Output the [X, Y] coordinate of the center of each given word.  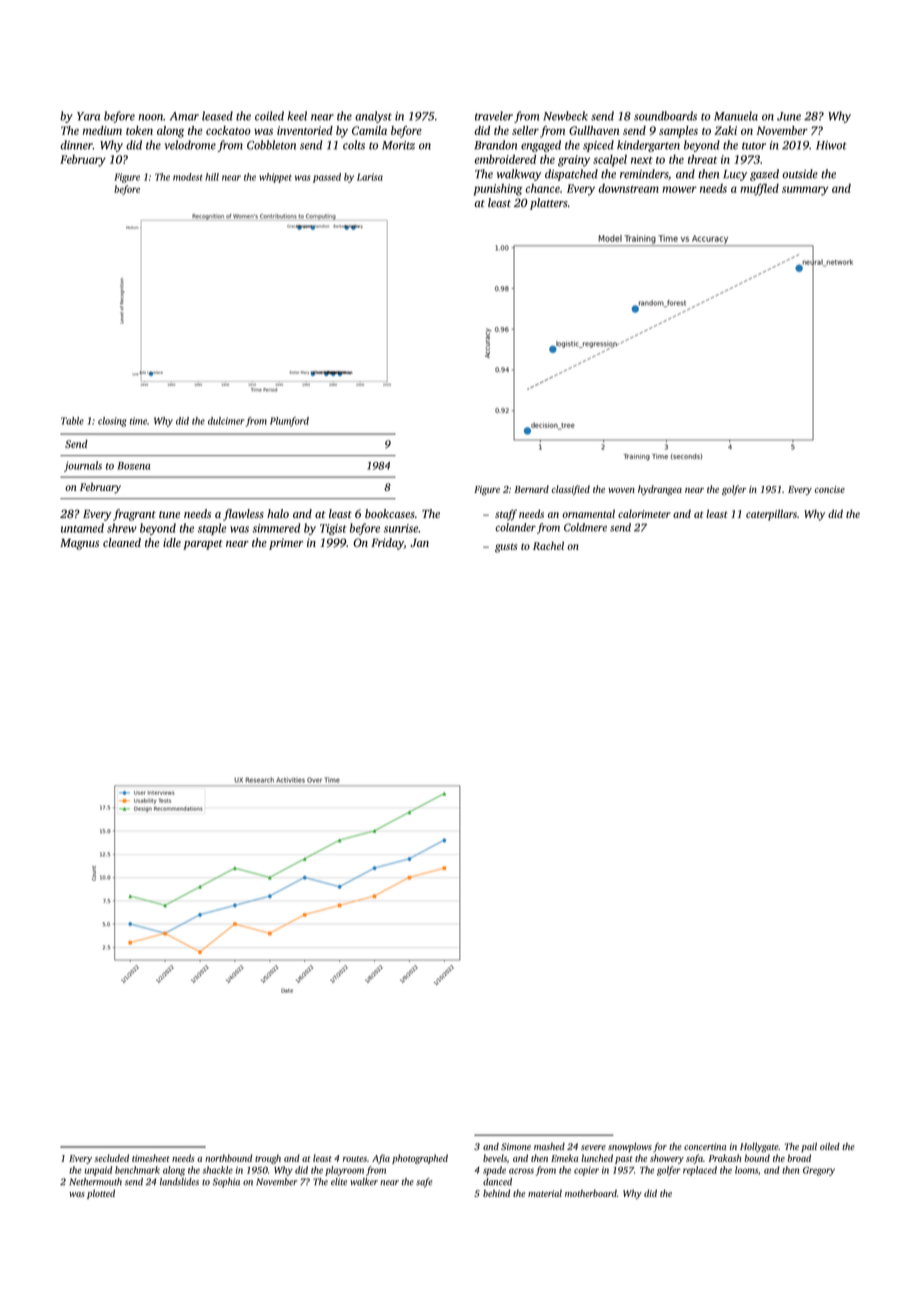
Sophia [226, 1183]
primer [286, 544]
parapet [203, 545]
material [545, 1193]
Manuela [736, 116]
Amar [184, 116]
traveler [494, 116]
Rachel [548, 545]
